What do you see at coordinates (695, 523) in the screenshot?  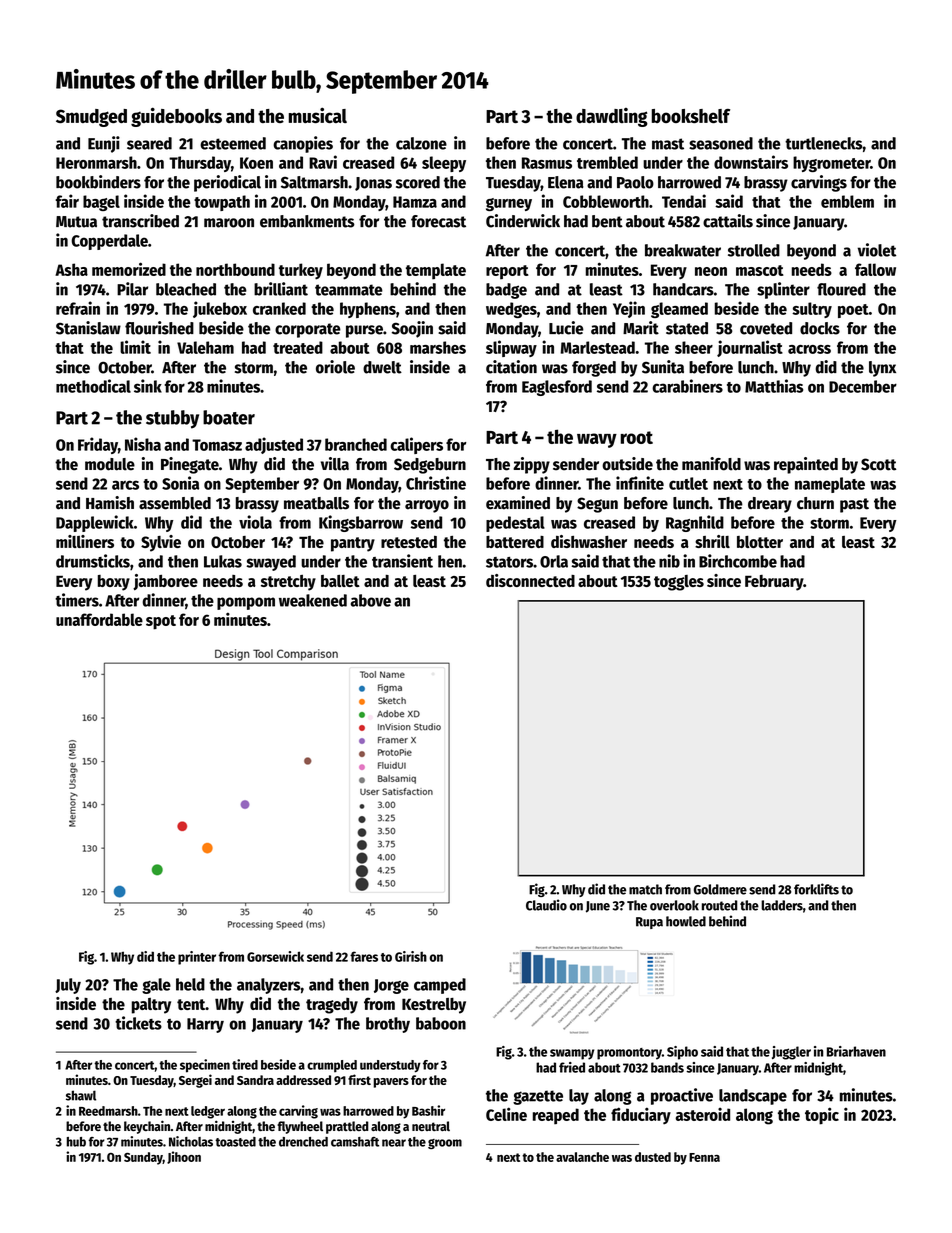 I see `Ragnhild` at bounding box center [695, 523].
